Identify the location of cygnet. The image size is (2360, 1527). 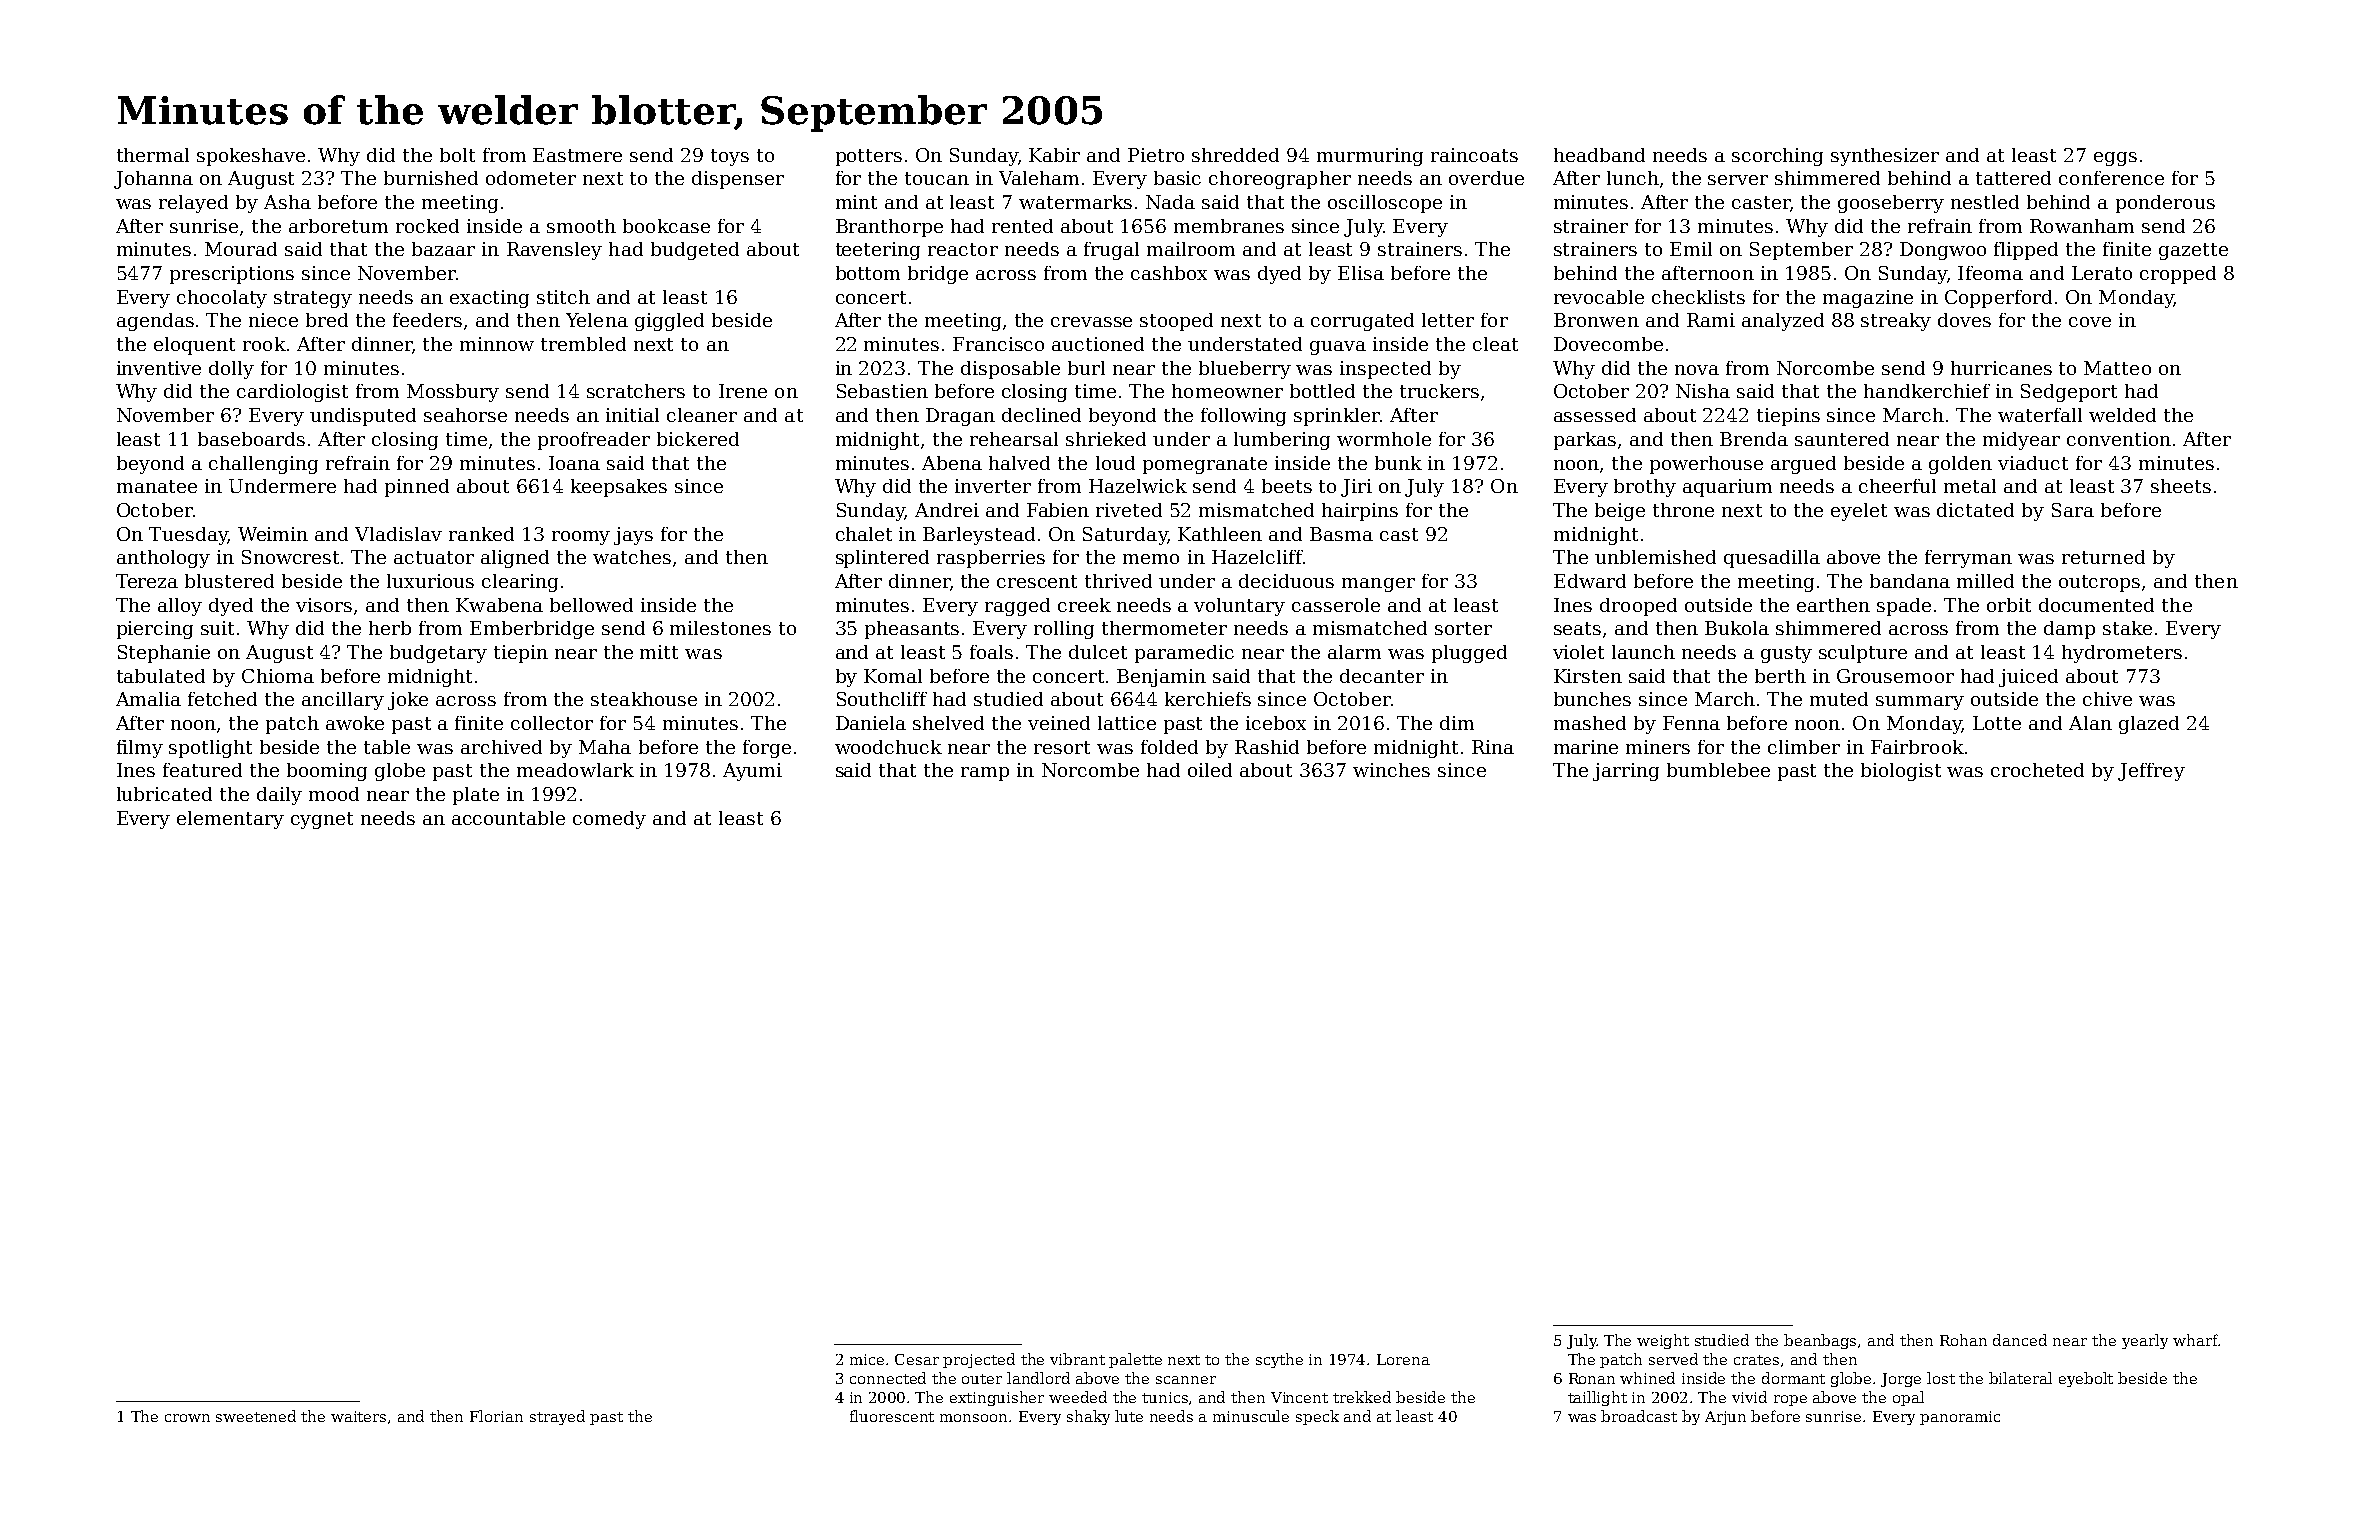
(322, 820).
